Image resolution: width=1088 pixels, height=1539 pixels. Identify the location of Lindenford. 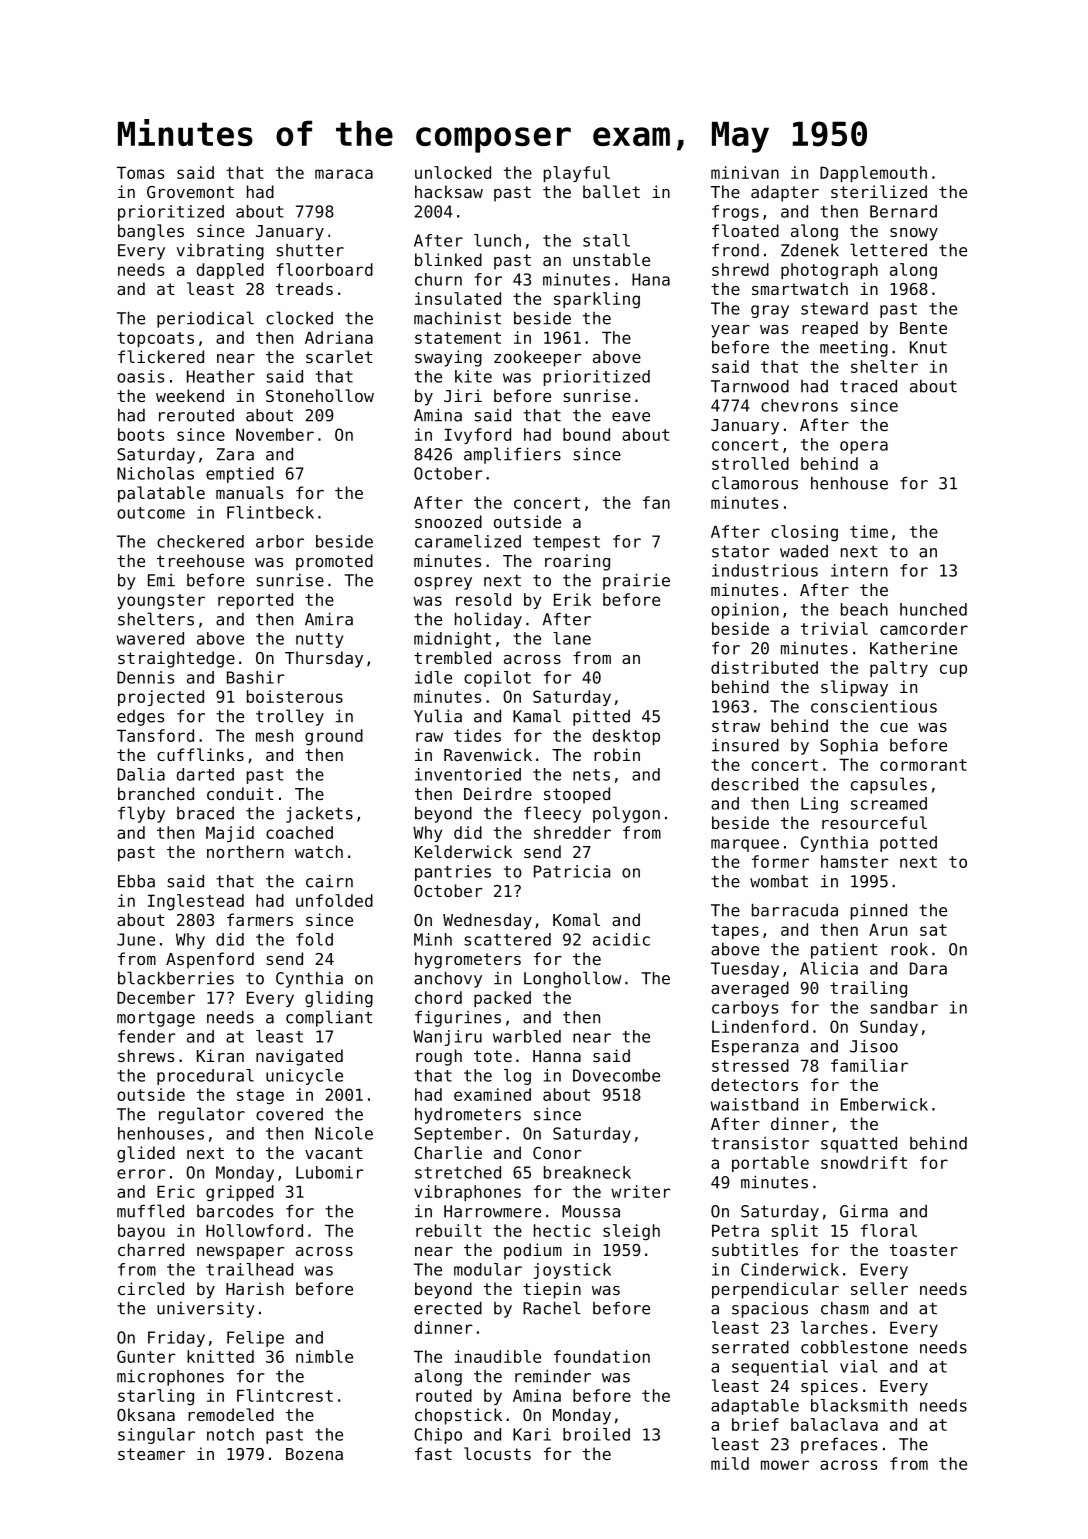
(760, 1026).
